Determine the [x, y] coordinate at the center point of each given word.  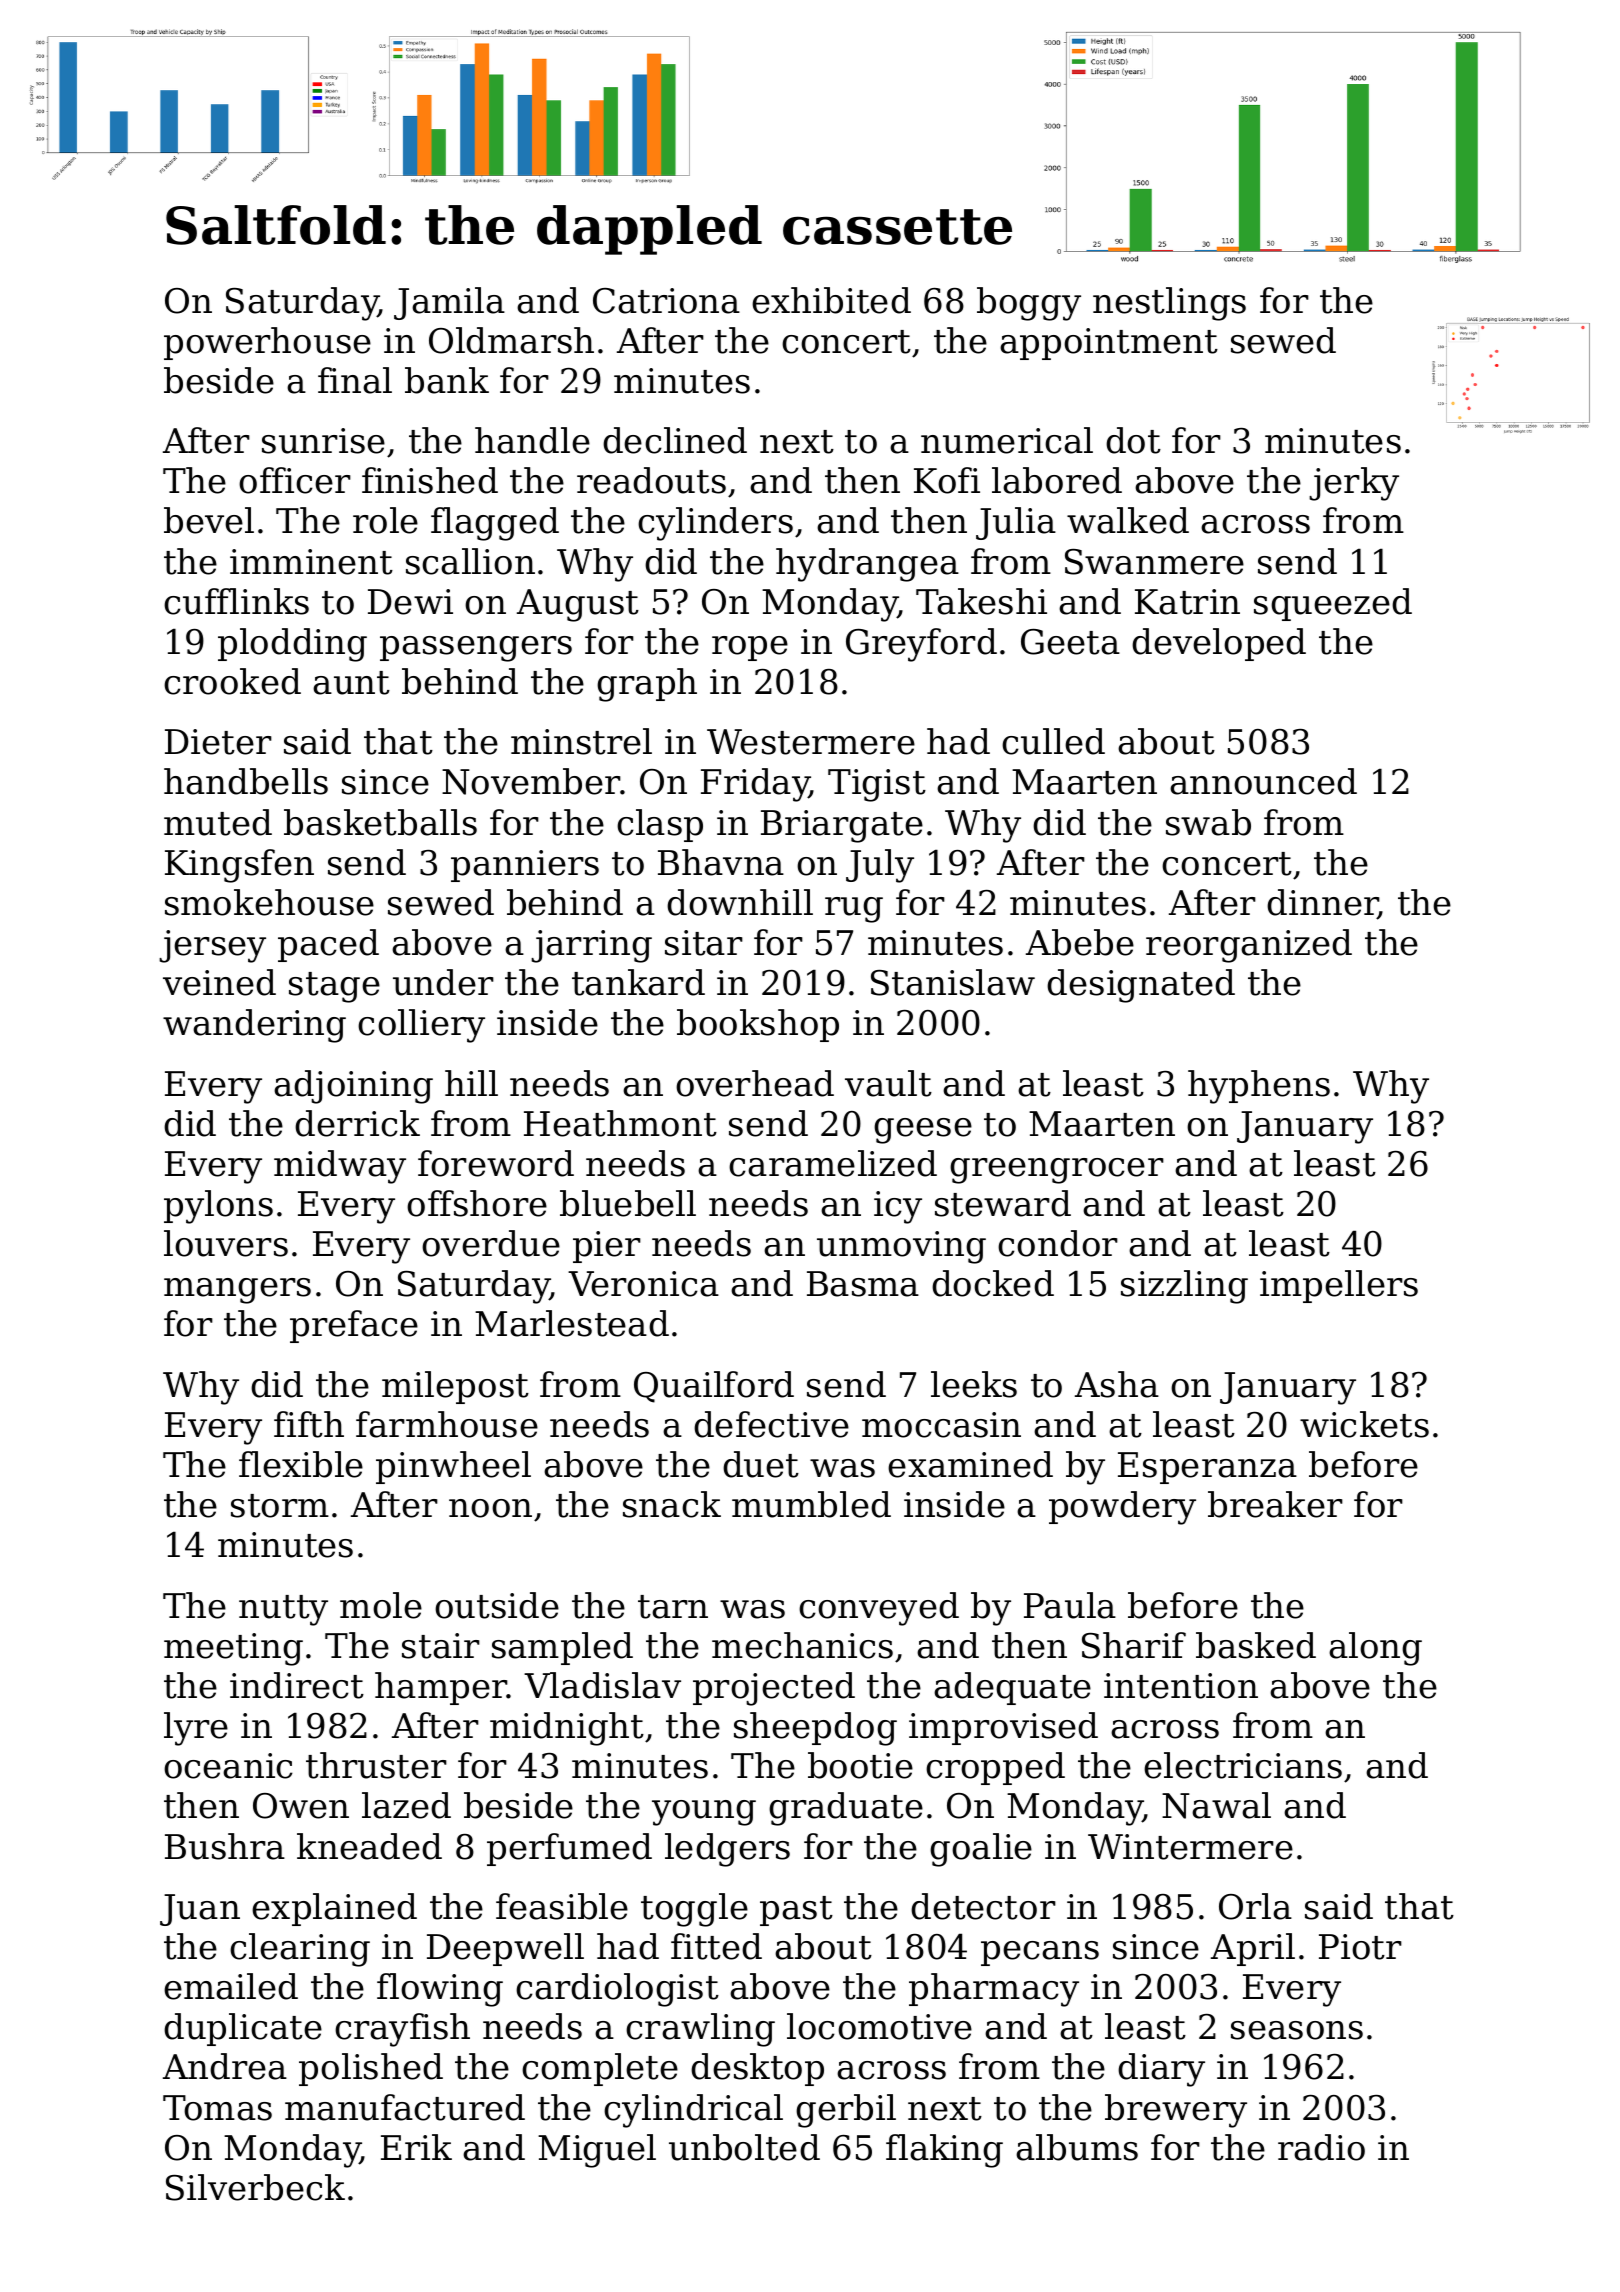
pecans [1040, 1953]
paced [328, 945]
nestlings [1169, 304]
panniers [525, 866]
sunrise [323, 441]
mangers [237, 1291]
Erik [416, 2147]
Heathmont [620, 1123]
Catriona [666, 301]
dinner [1322, 903]
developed [1219, 644]
